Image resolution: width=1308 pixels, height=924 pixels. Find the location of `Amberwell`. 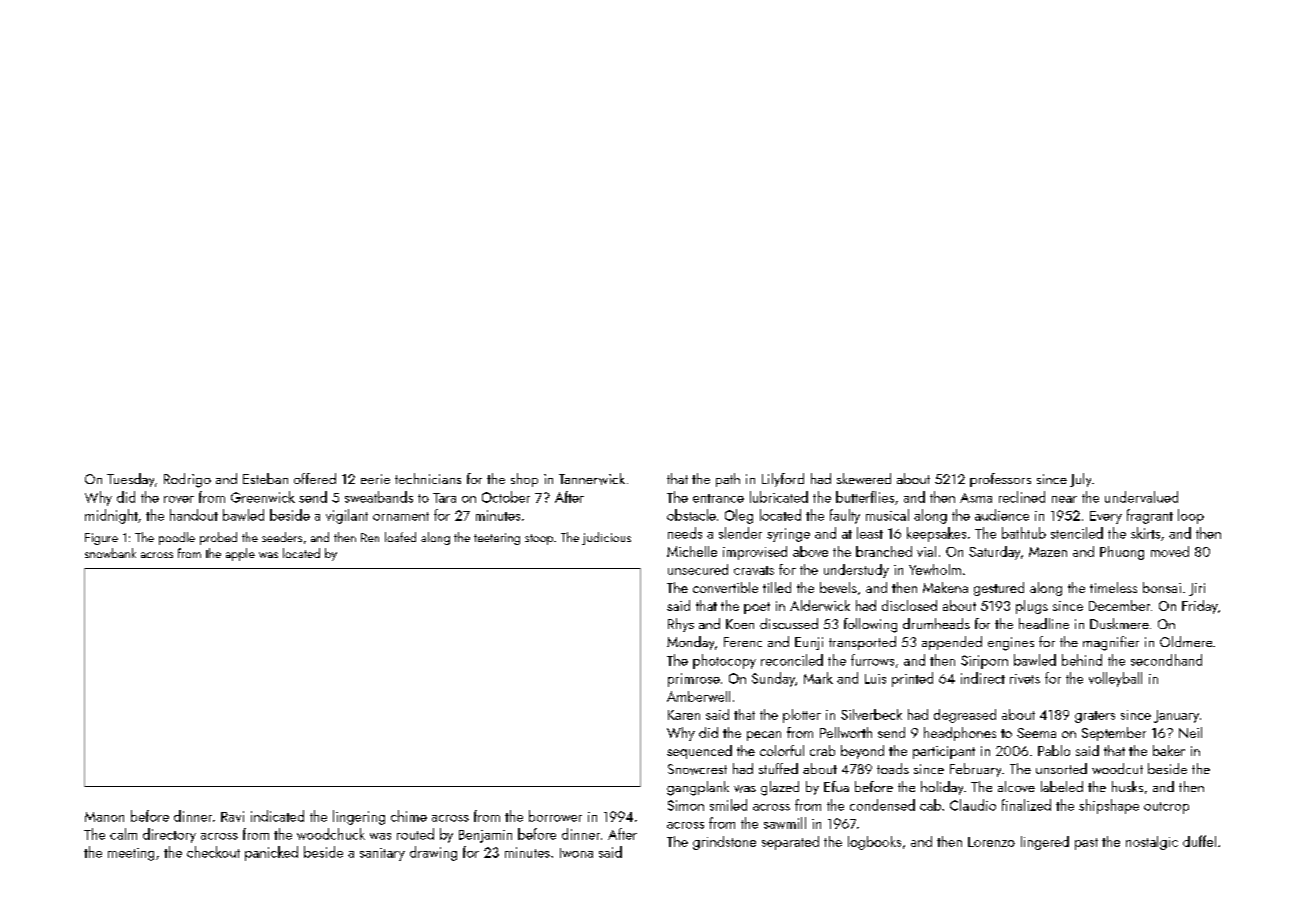

Amberwell is located at coordinates (698, 696).
